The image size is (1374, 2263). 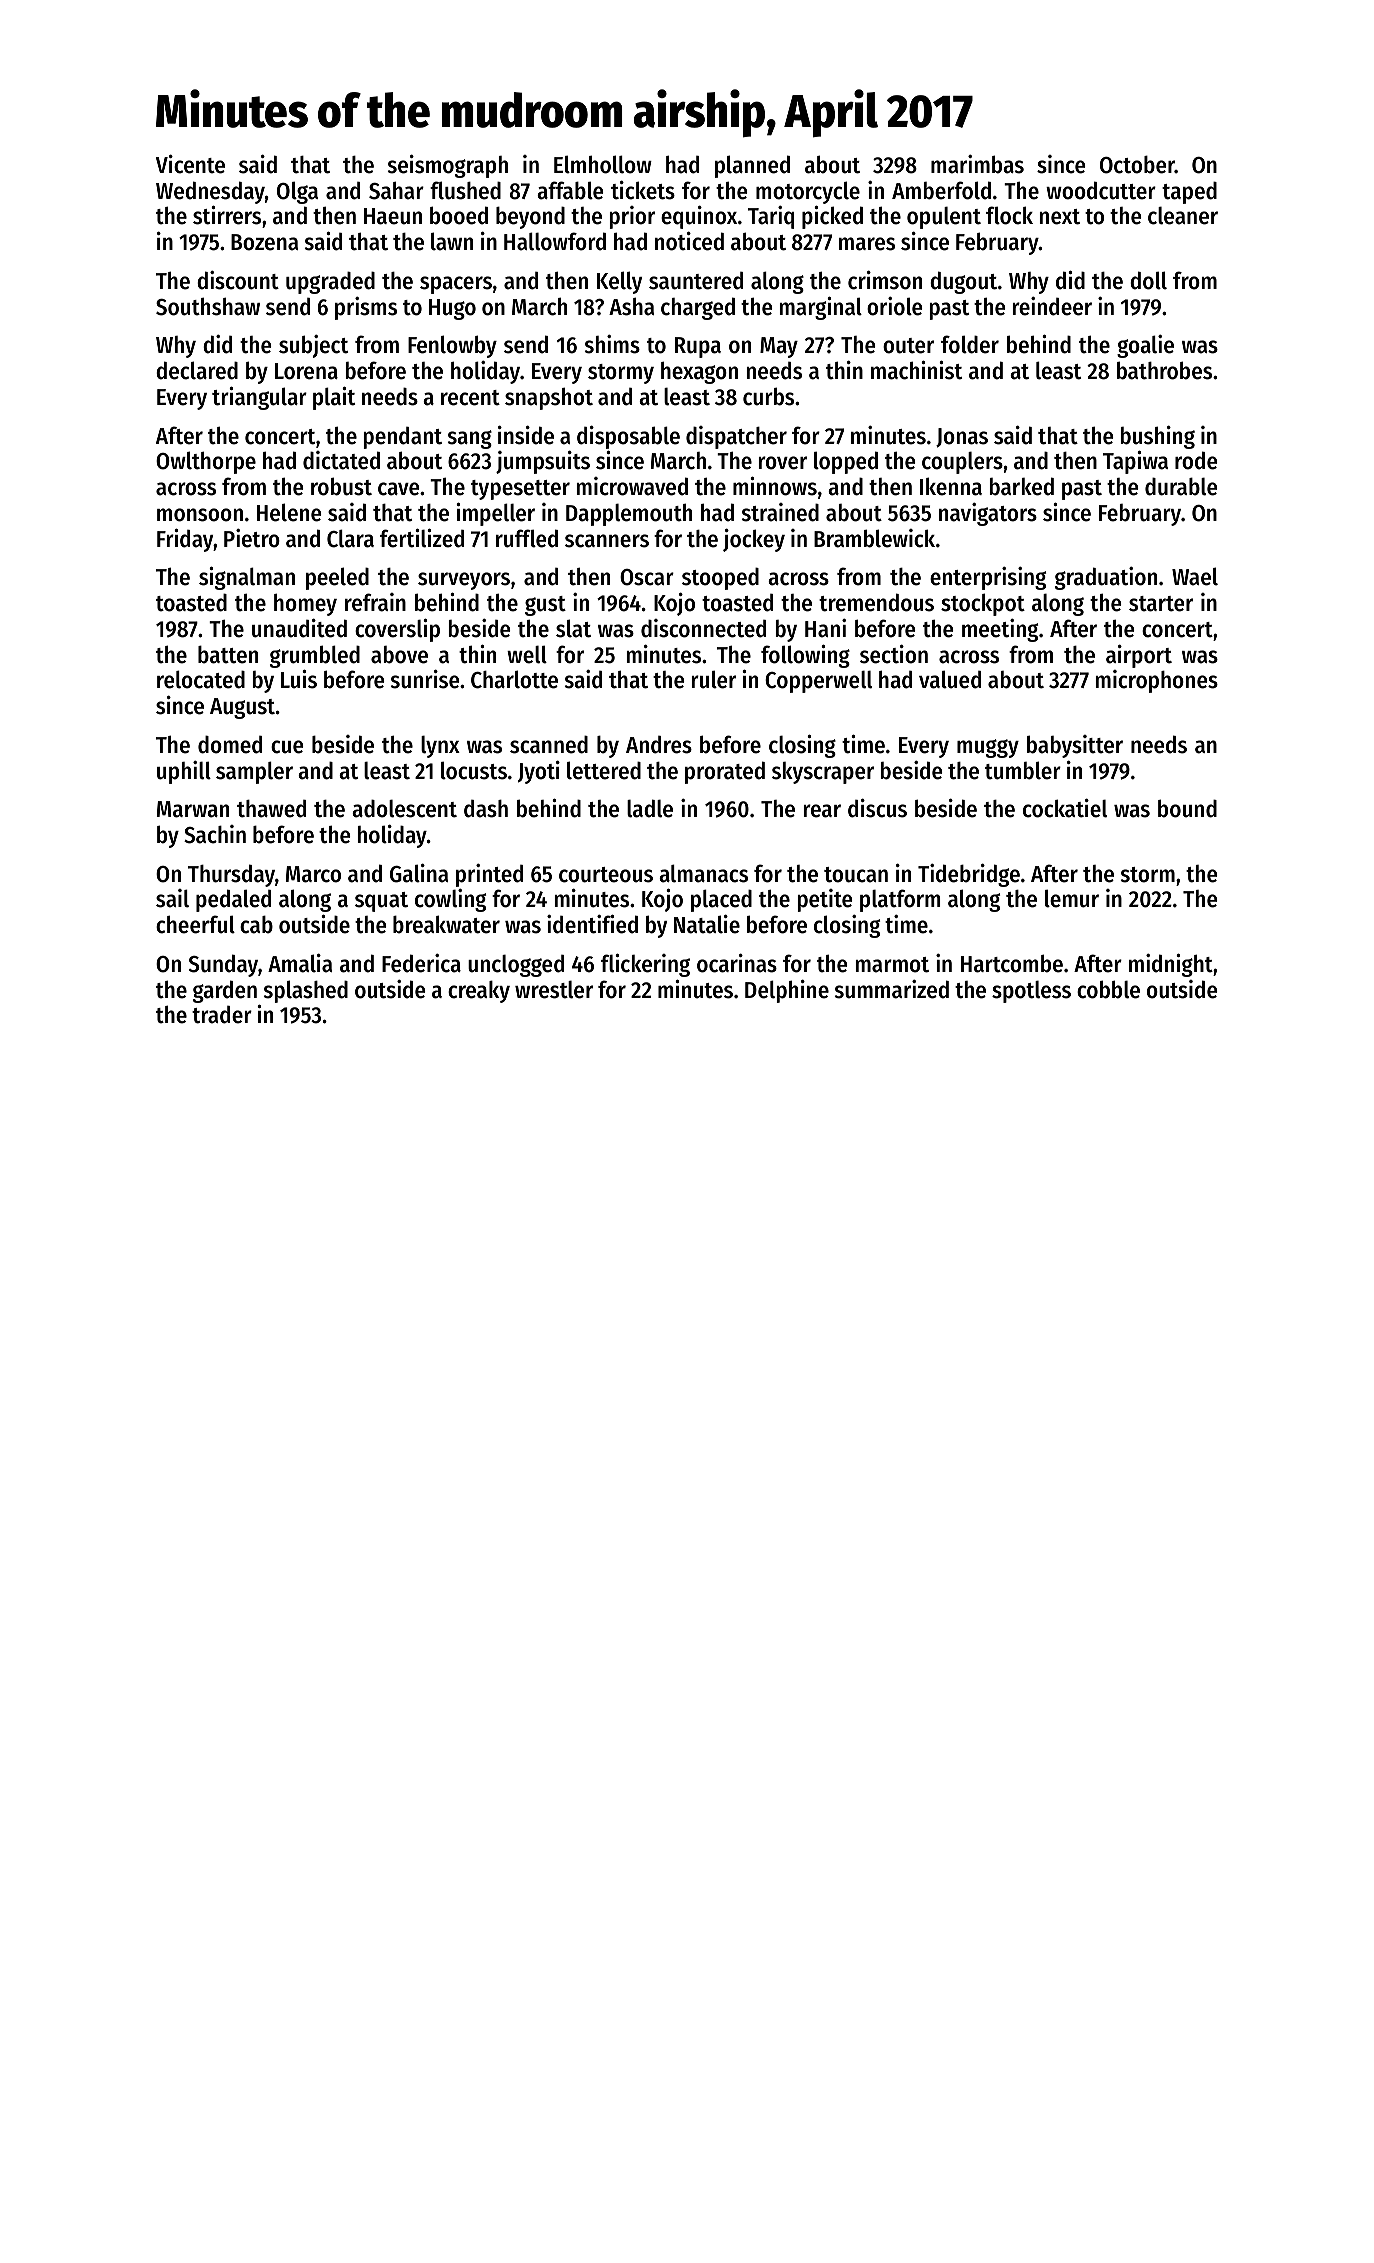 I want to click on rover, so click(x=783, y=463).
